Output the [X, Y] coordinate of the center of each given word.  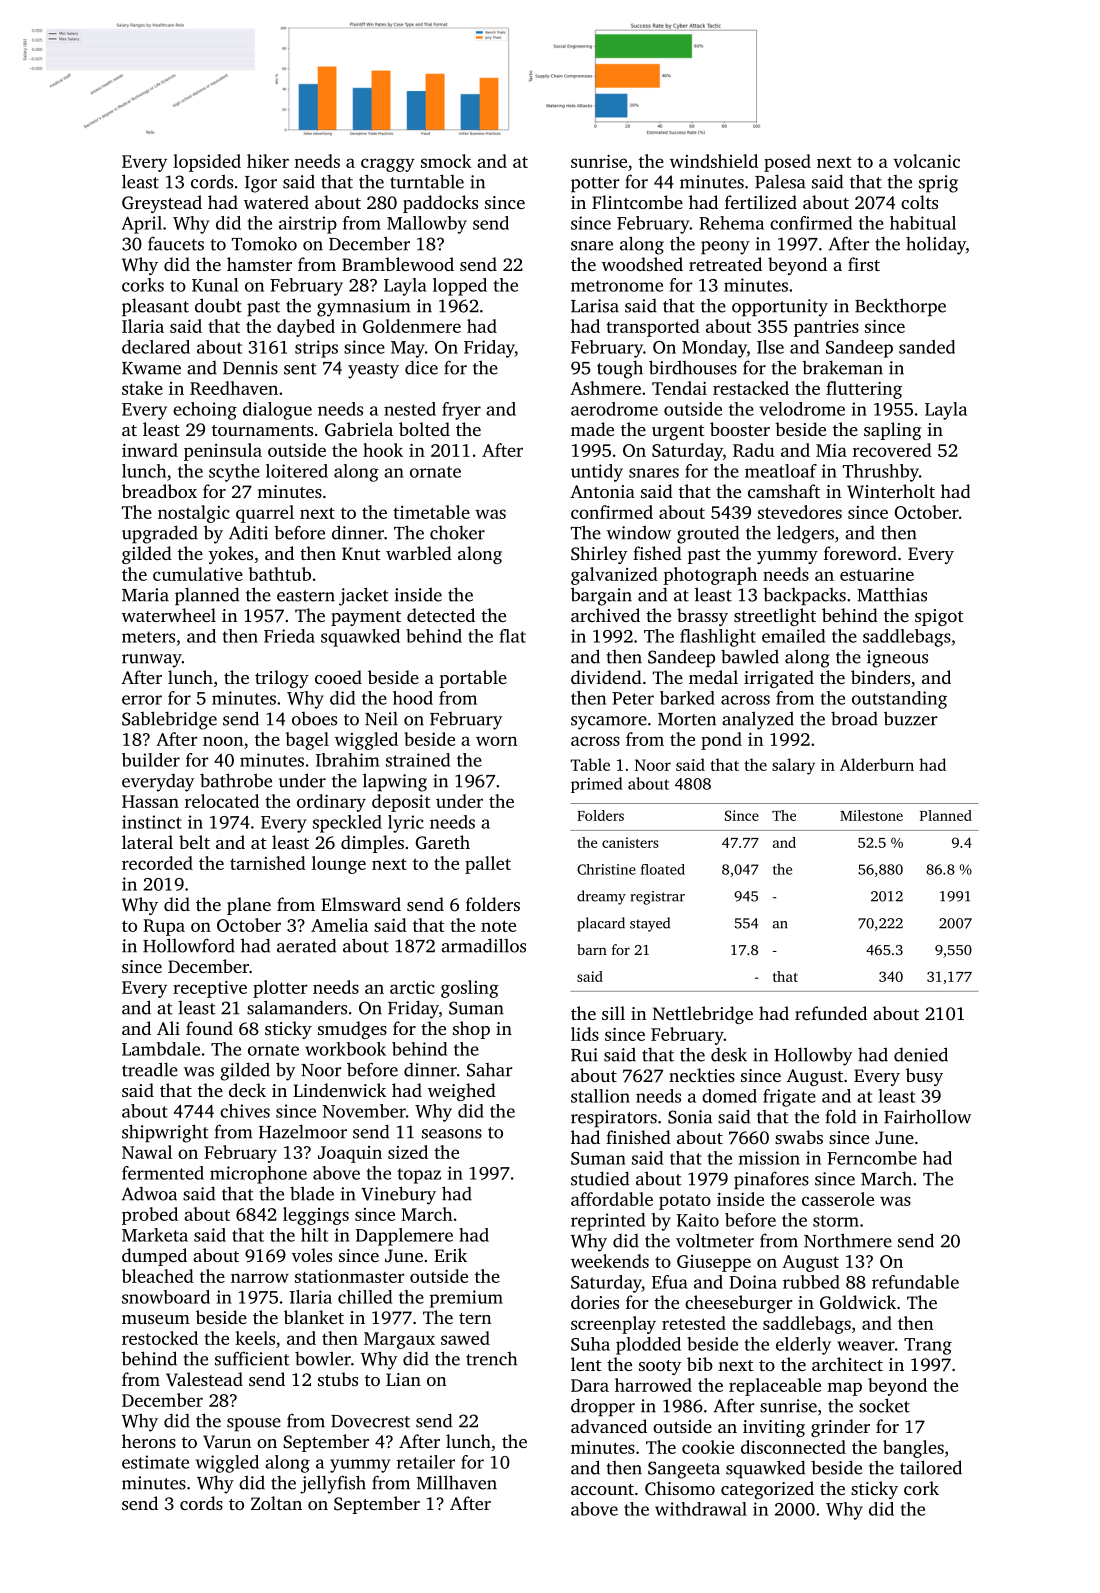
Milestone [871, 815]
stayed [650, 924]
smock [446, 161]
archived [605, 615]
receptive [210, 989]
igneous [897, 659]
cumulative [198, 574]
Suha [590, 1344]
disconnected [793, 1447]
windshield [714, 161]
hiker [268, 161]
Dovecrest [370, 1421]
